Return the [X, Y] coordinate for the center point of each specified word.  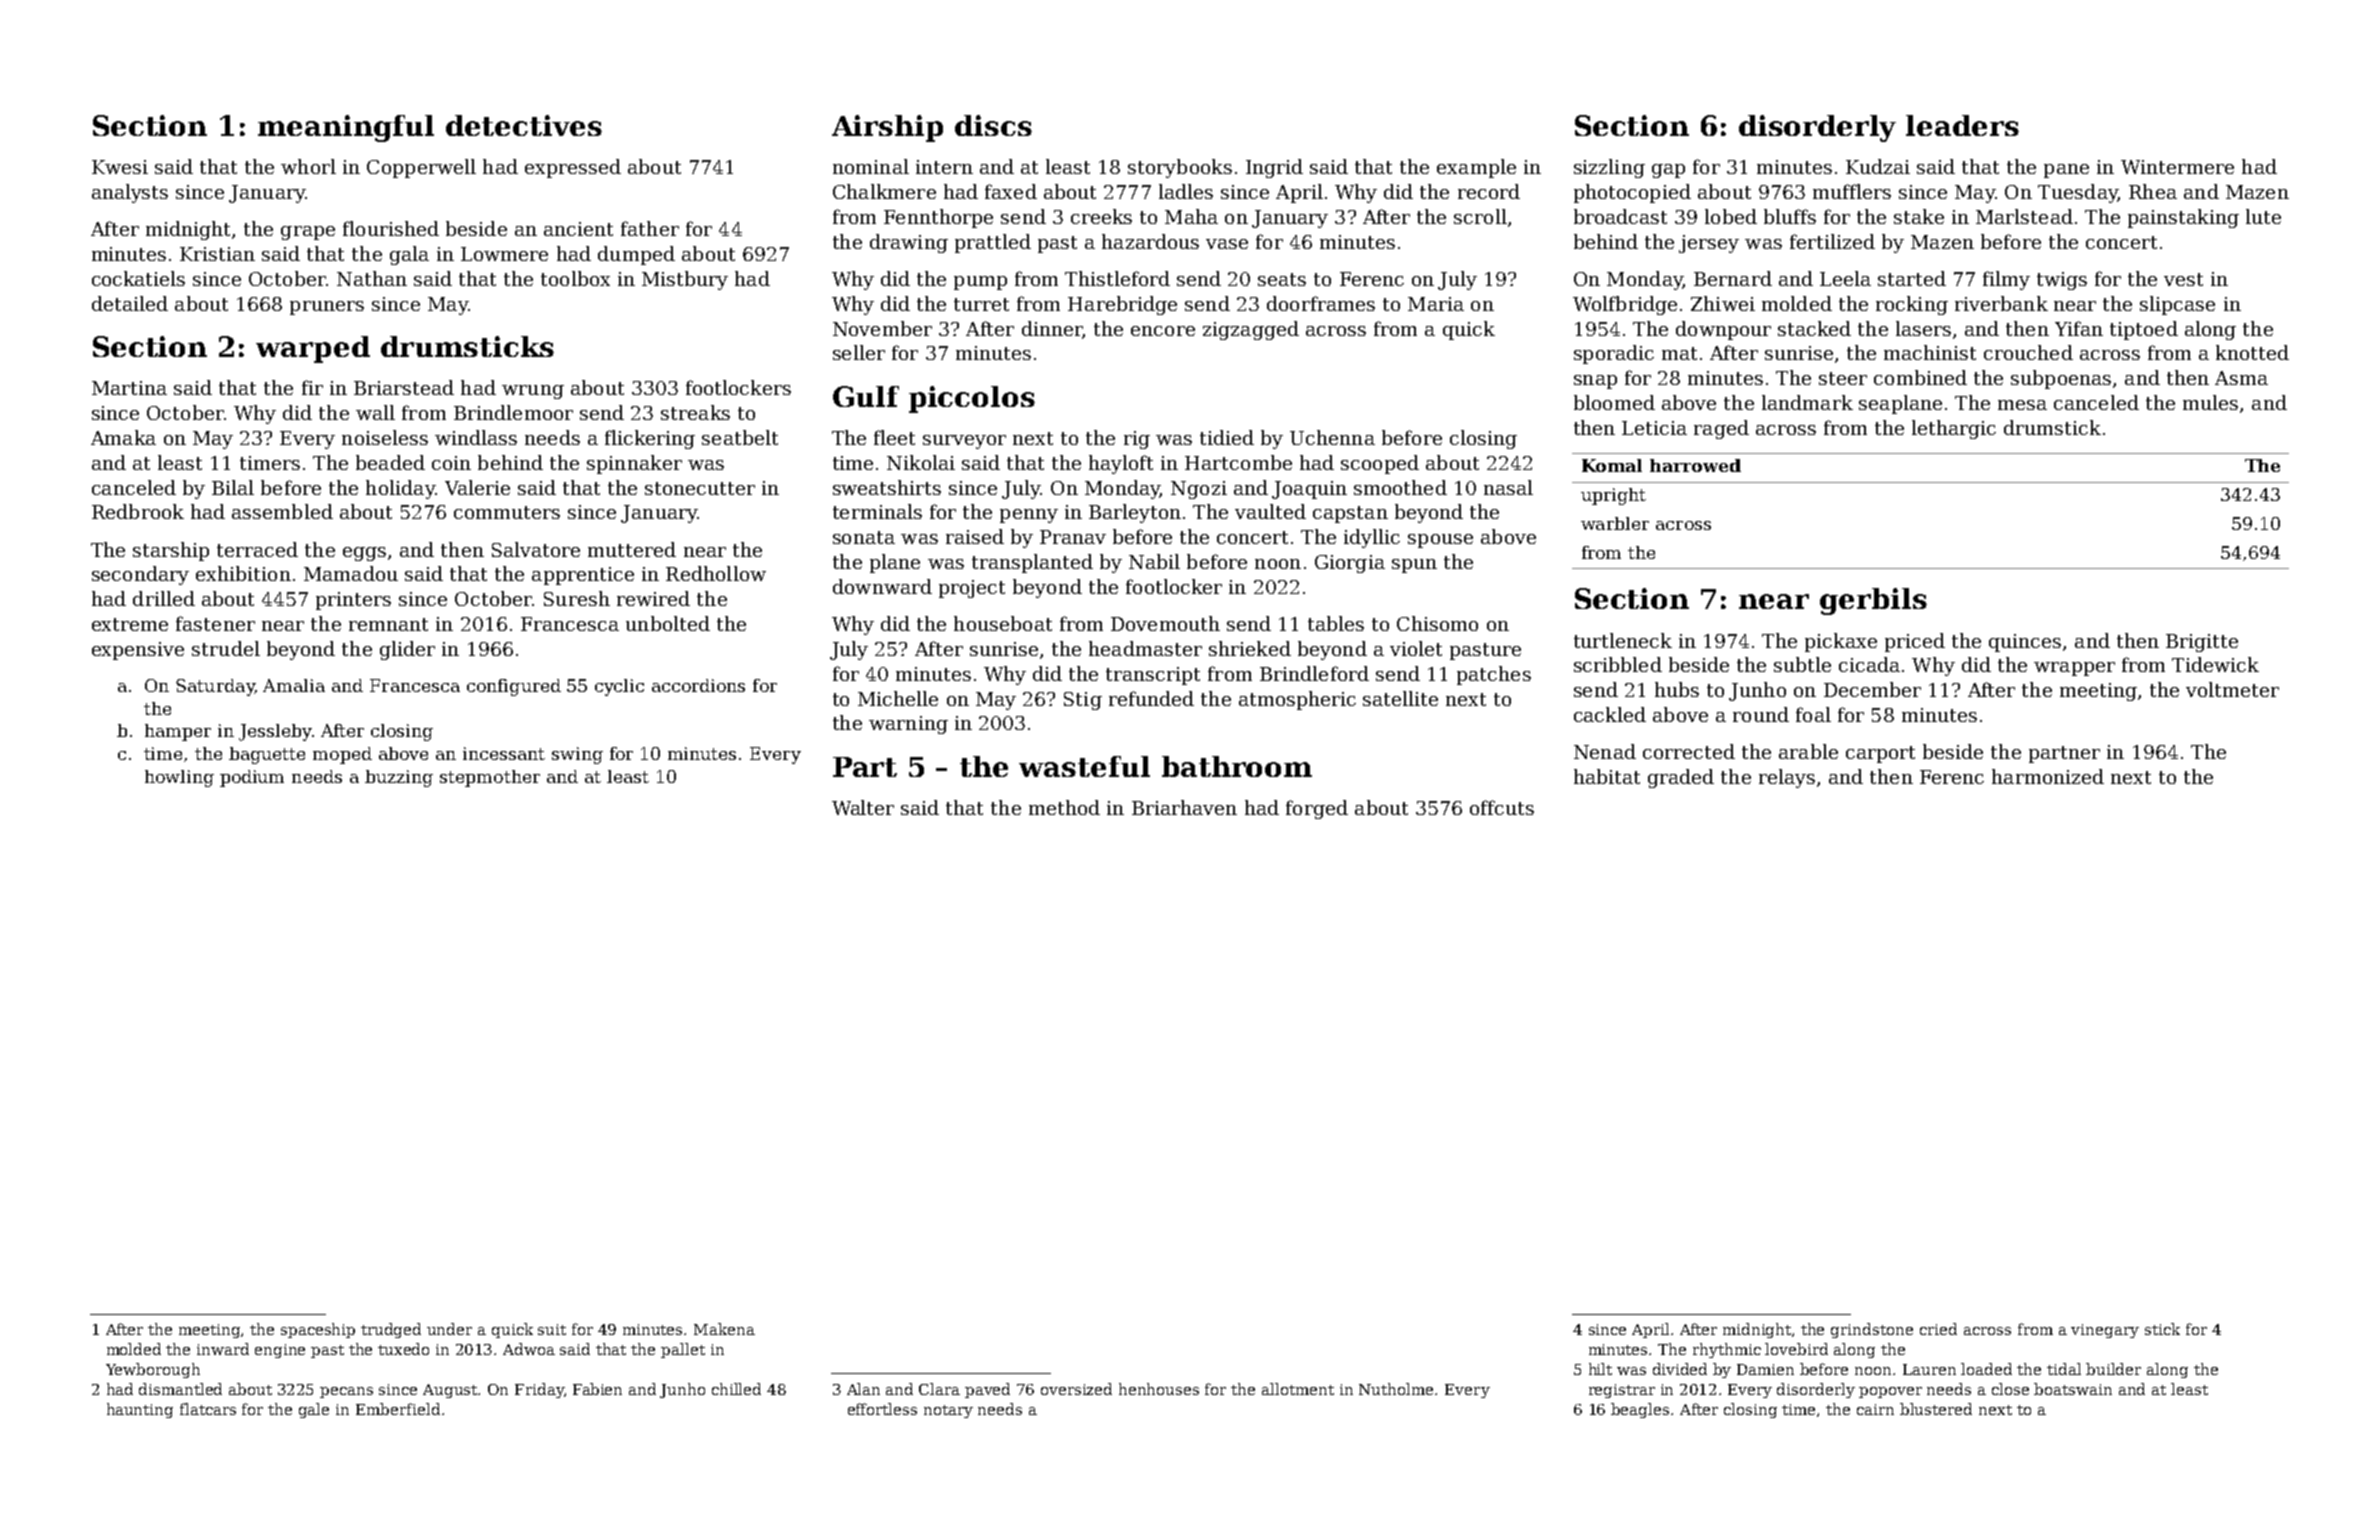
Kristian [217, 254]
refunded [1151, 698]
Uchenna [1332, 437]
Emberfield [398, 1409]
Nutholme [1397, 1389]
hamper [178, 732]
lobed [1731, 216]
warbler [1615, 523]
